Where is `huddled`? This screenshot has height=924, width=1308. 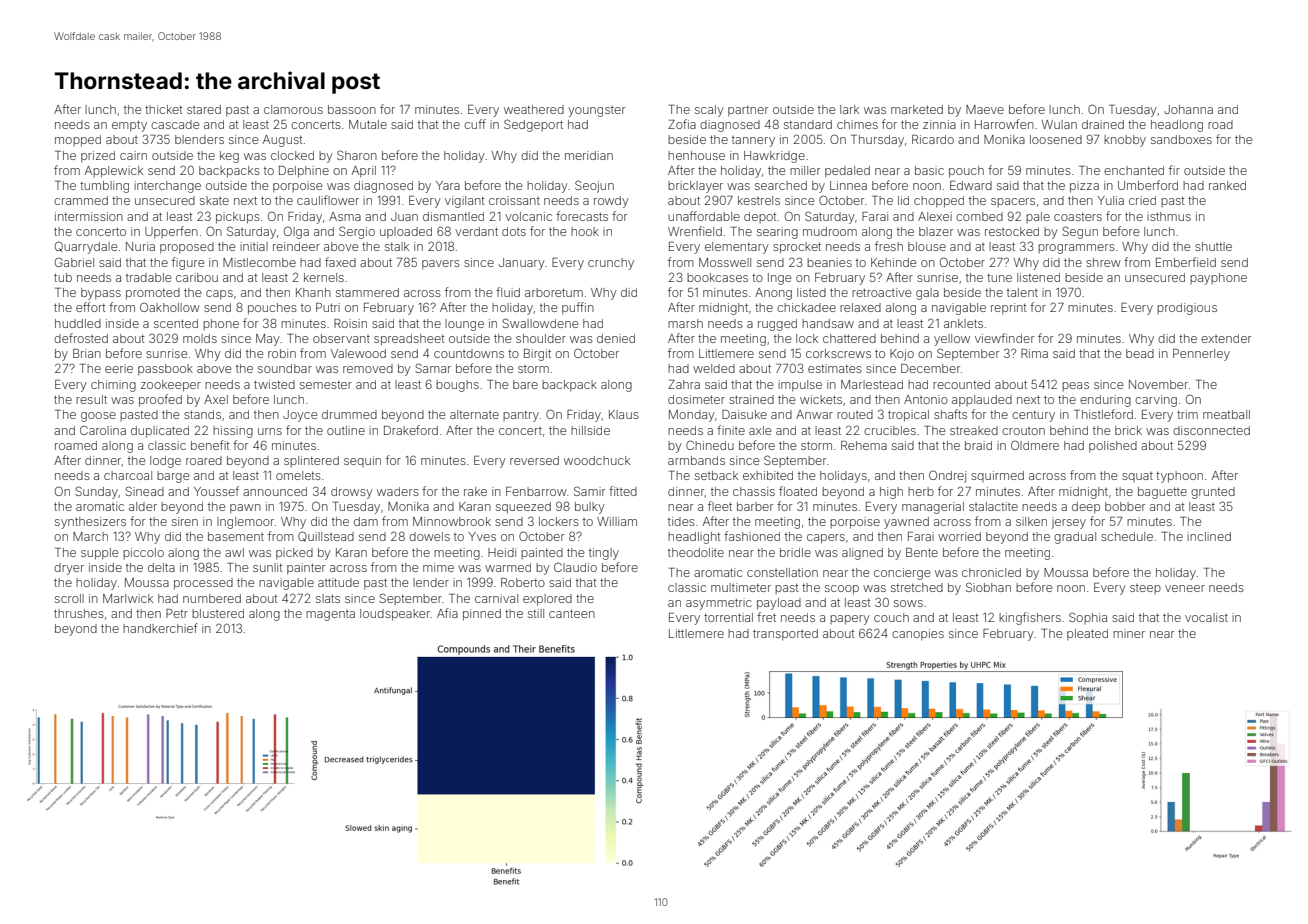
huddled is located at coordinates (78, 323).
